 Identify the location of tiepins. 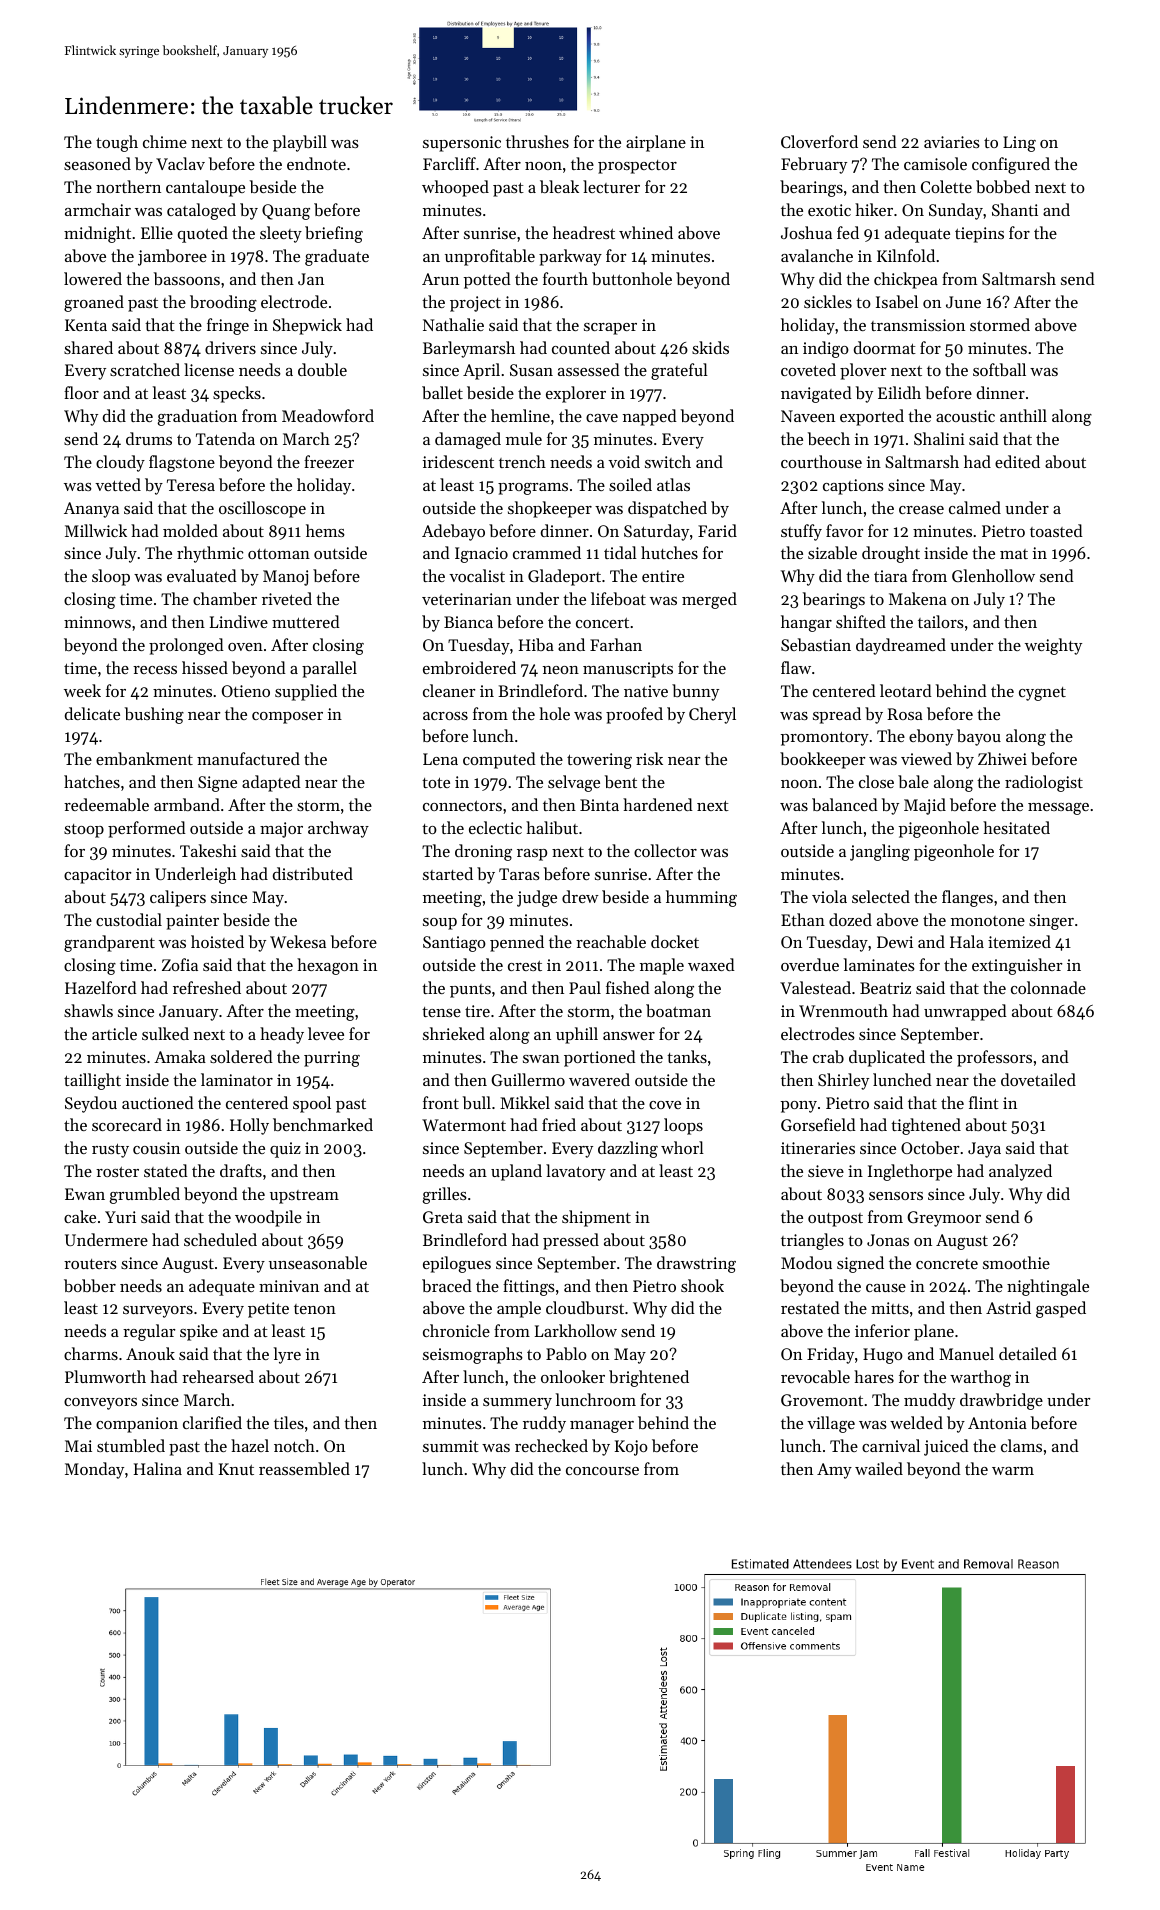
(979, 235).
